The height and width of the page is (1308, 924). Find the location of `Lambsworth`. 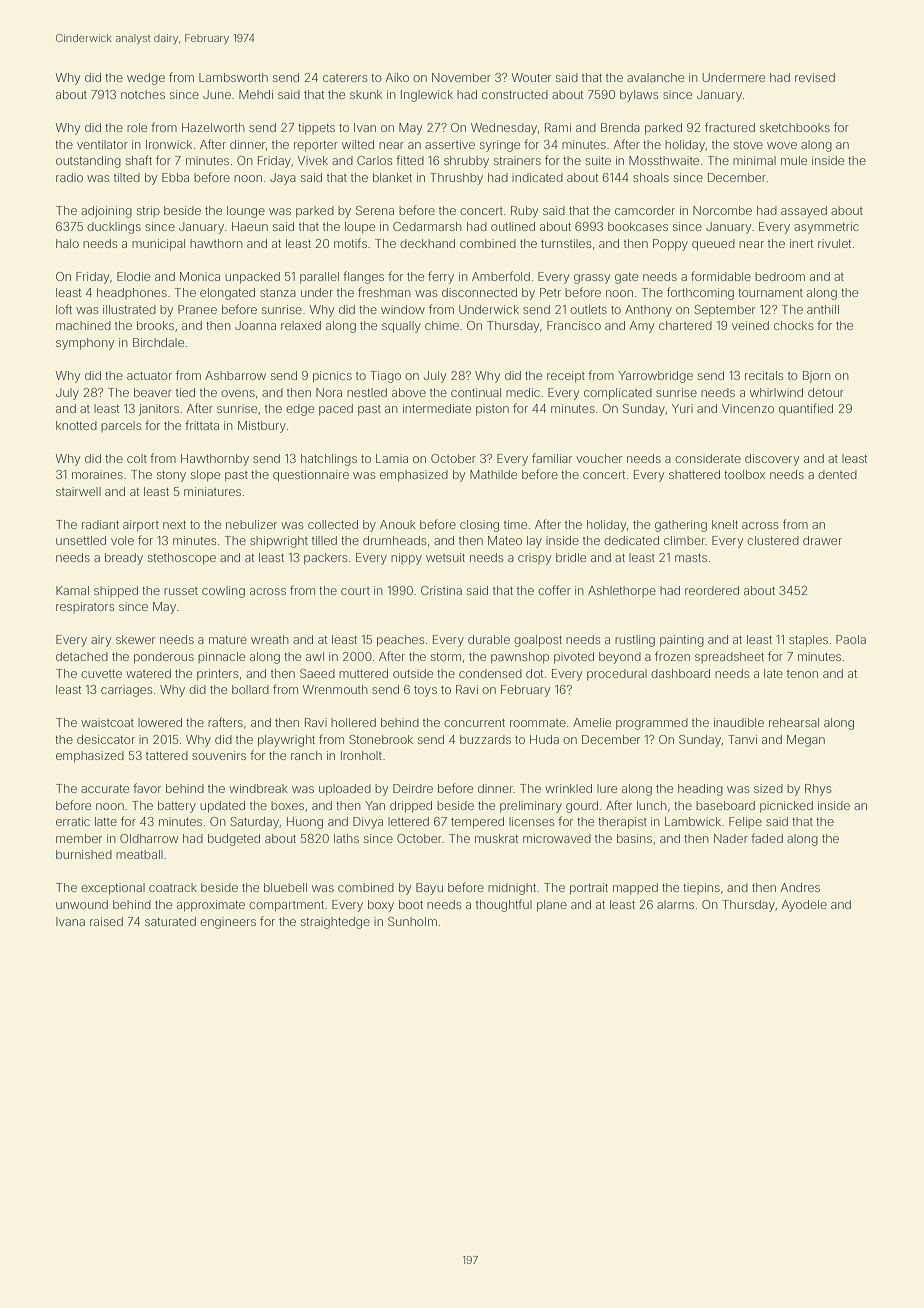

Lambsworth is located at coordinates (233, 77).
